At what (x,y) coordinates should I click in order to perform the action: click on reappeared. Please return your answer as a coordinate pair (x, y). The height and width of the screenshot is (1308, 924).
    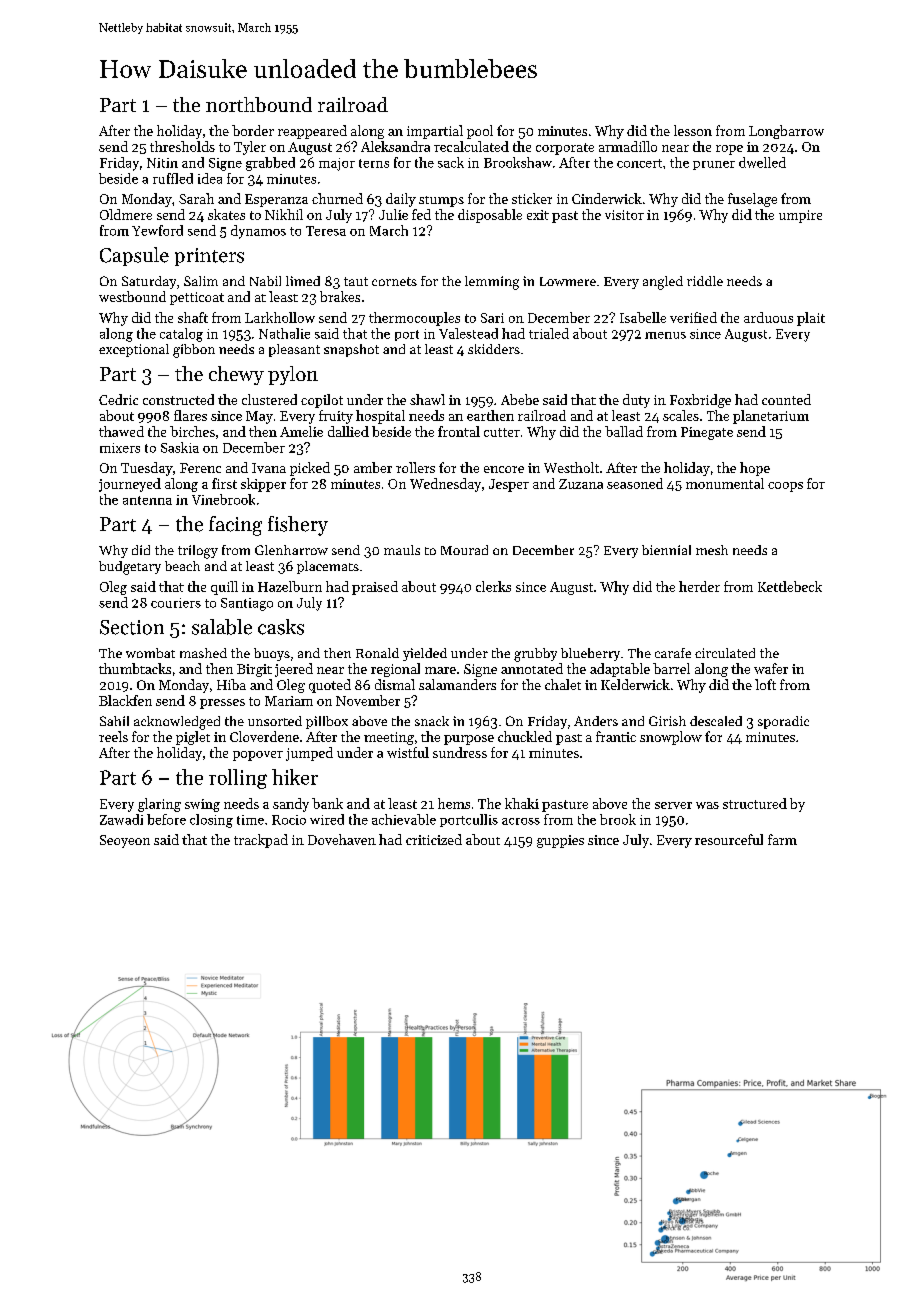
    Looking at the image, I should click on (312, 132).
